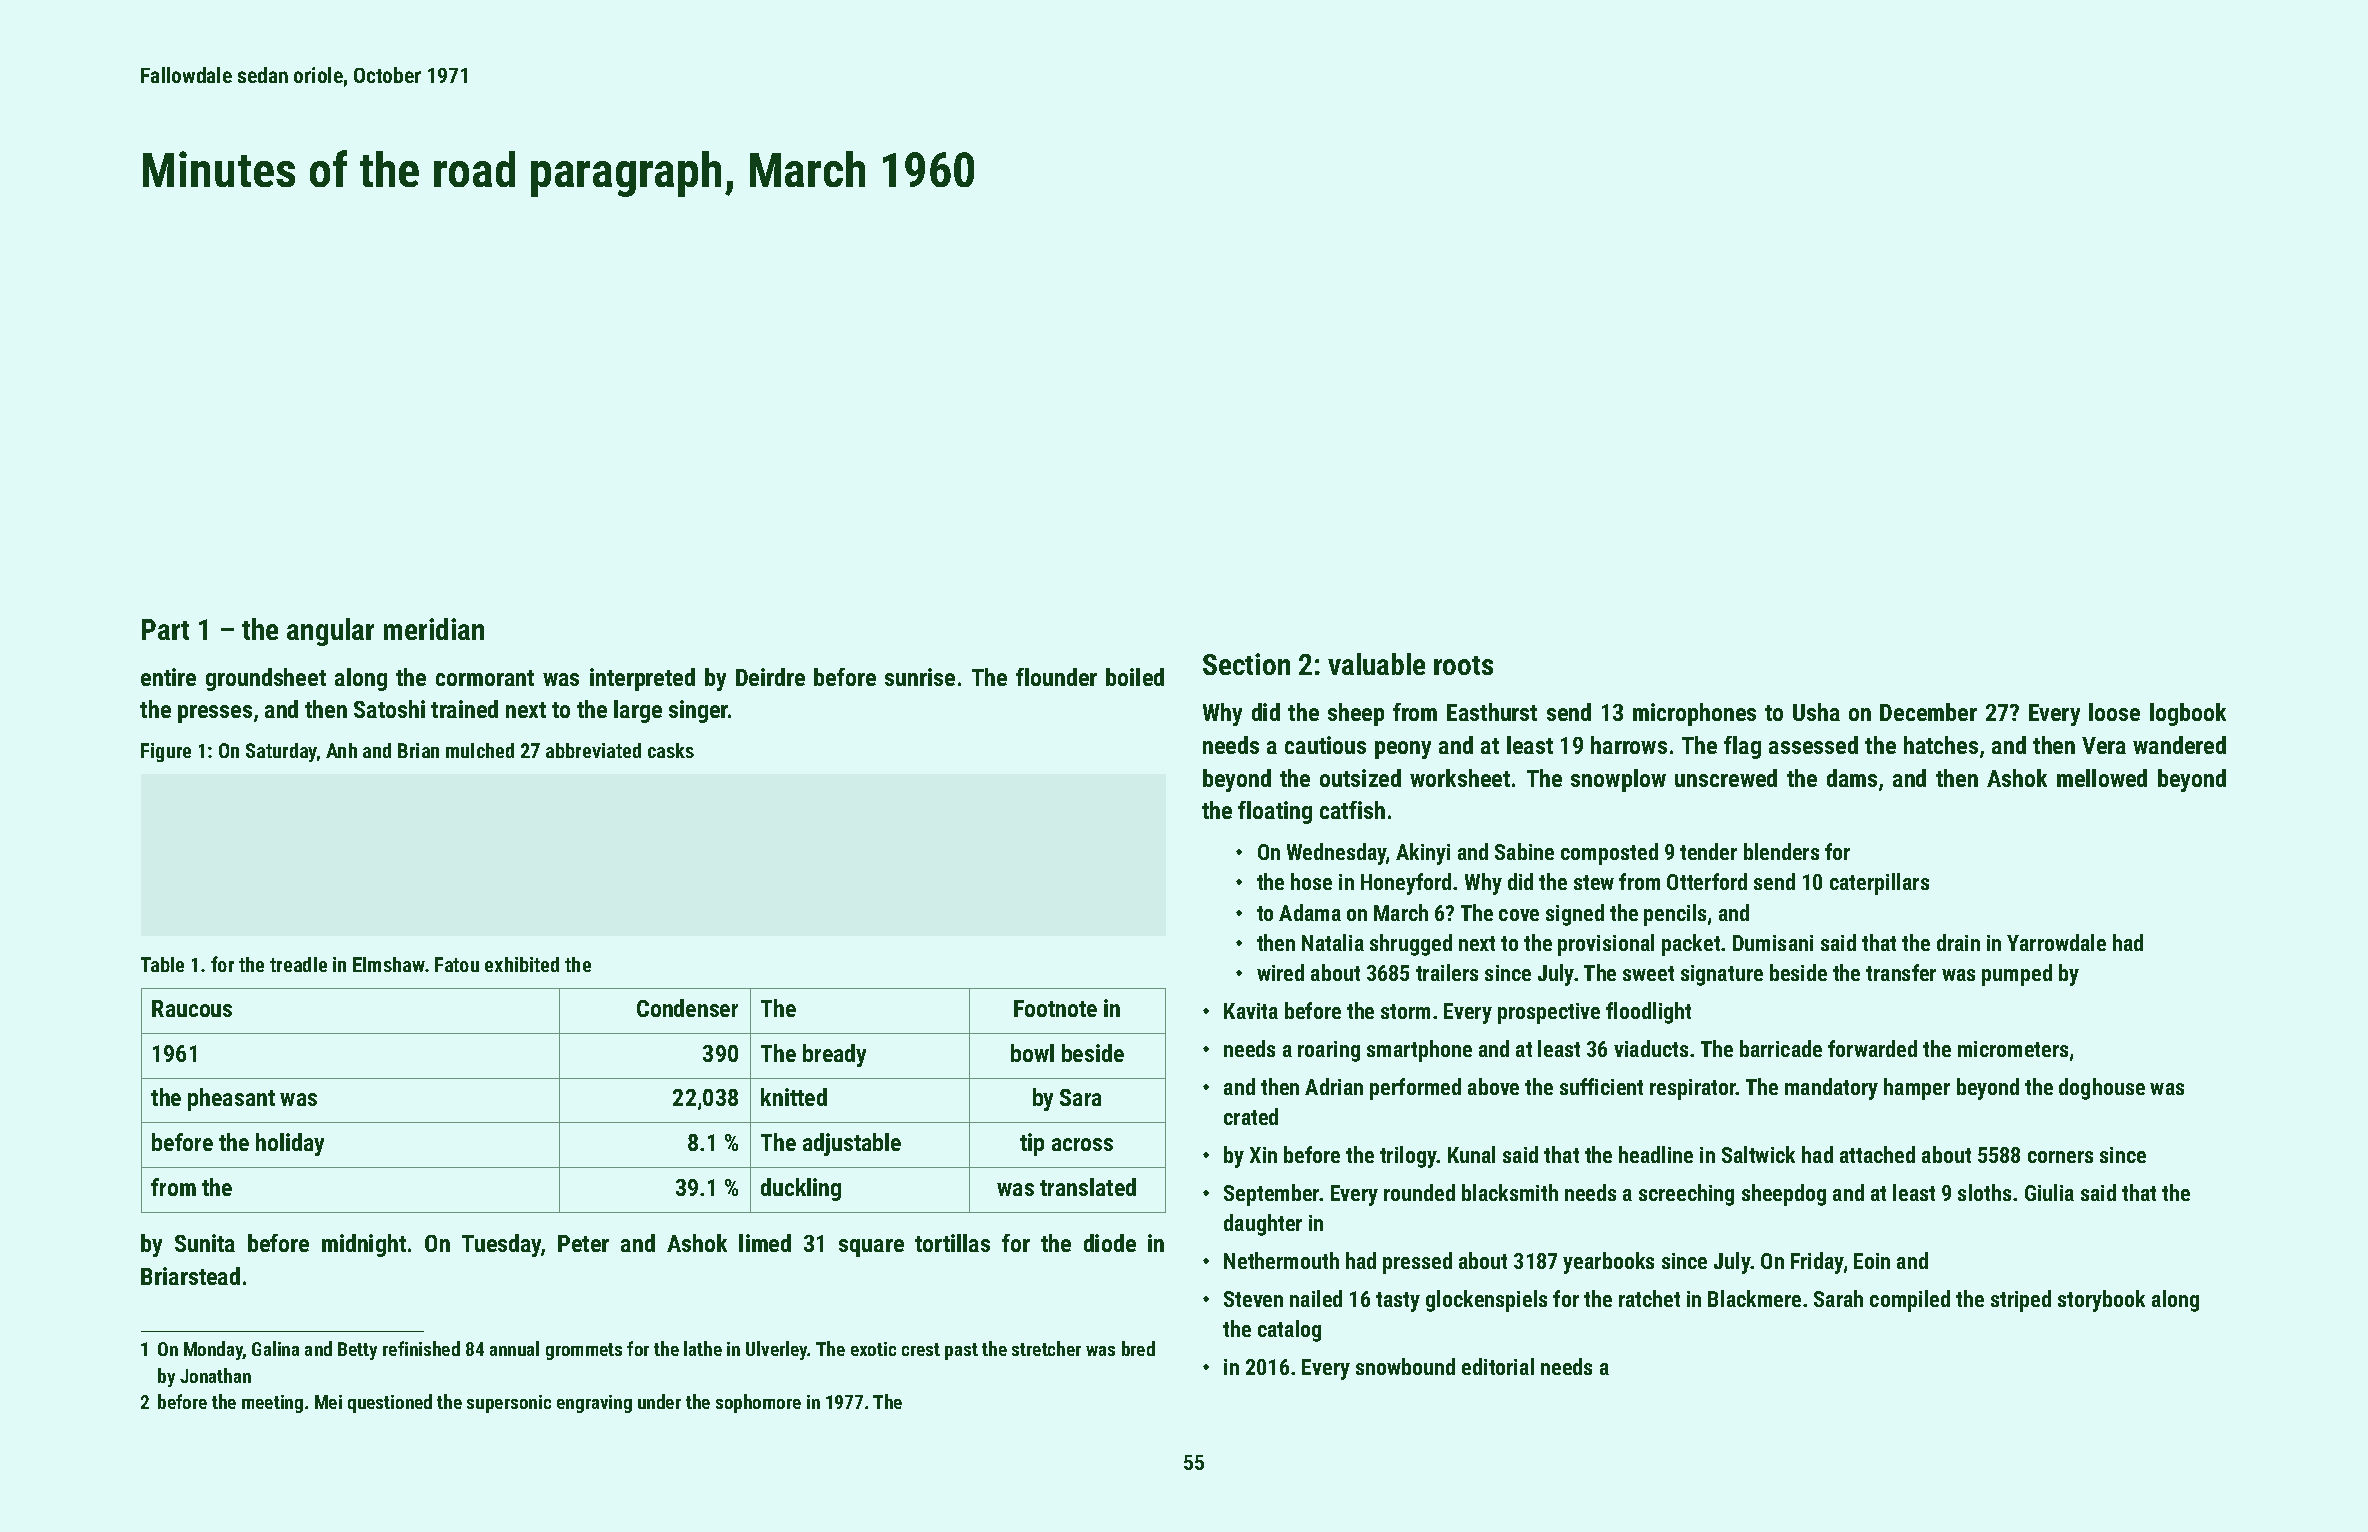 Image resolution: width=2368 pixels, height=1532 pixels. What do you see at coordinates (1831, 1089) in the screenshot?
I see `mandatory` at bounding box center [1831, 1089].
